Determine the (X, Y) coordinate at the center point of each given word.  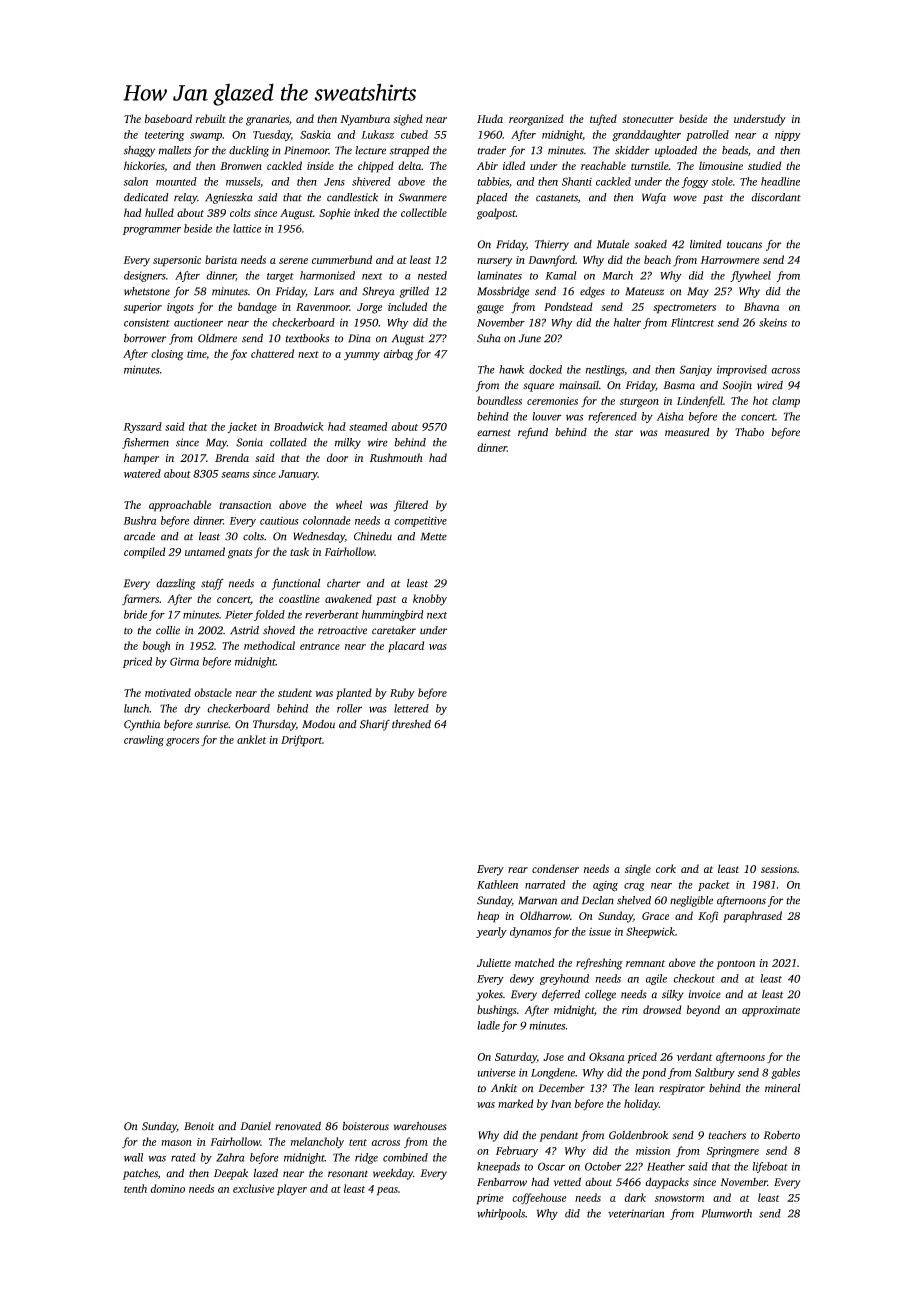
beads (735, 150)
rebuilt (211, 118)
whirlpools (501, 1214)
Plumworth (727, 1213)
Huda (490, 118)
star (624, 433)
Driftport (301, 741)
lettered (411, 708)
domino (167, 1188)
